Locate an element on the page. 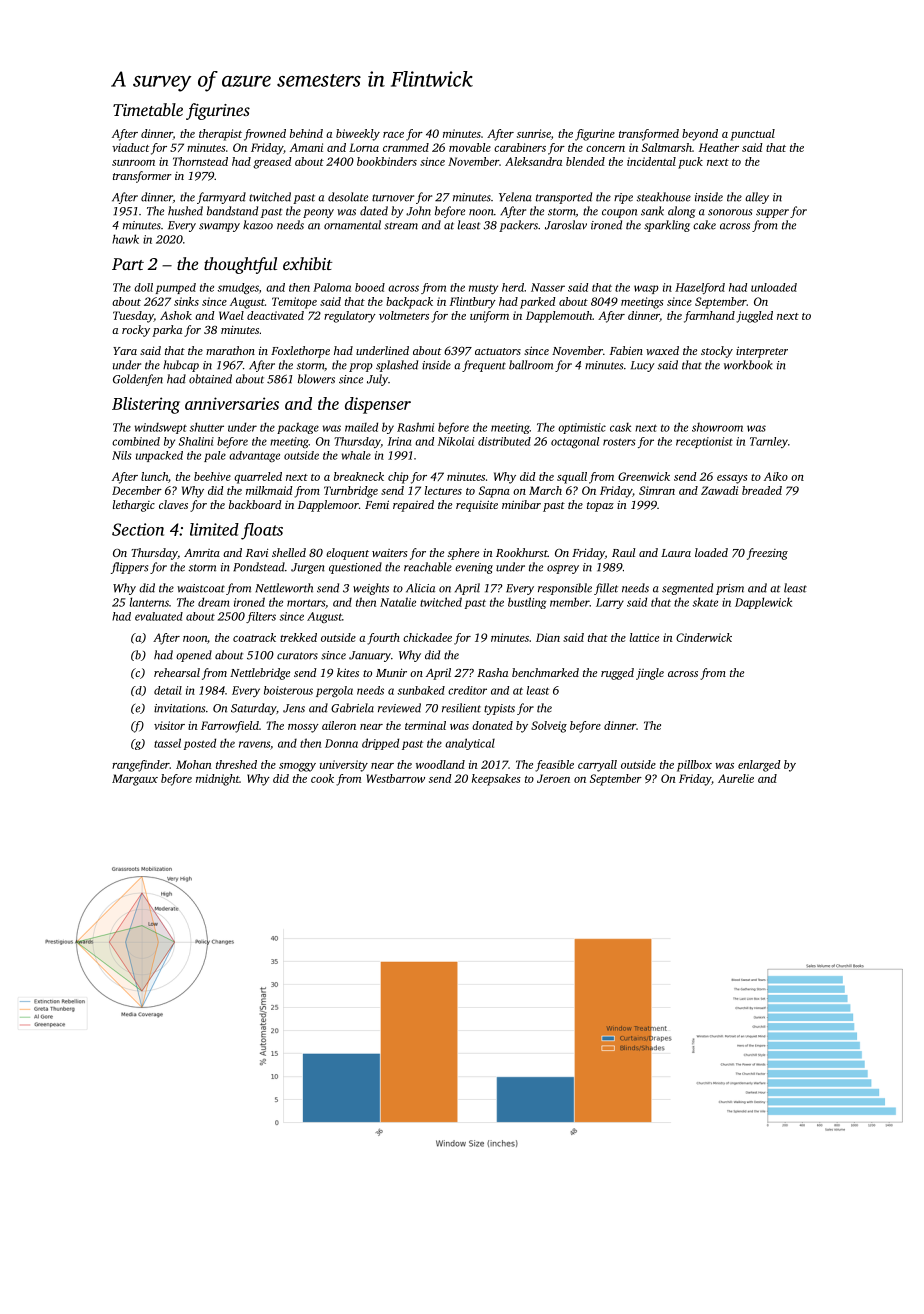  Shalini is located at coordinates (196, 441).
